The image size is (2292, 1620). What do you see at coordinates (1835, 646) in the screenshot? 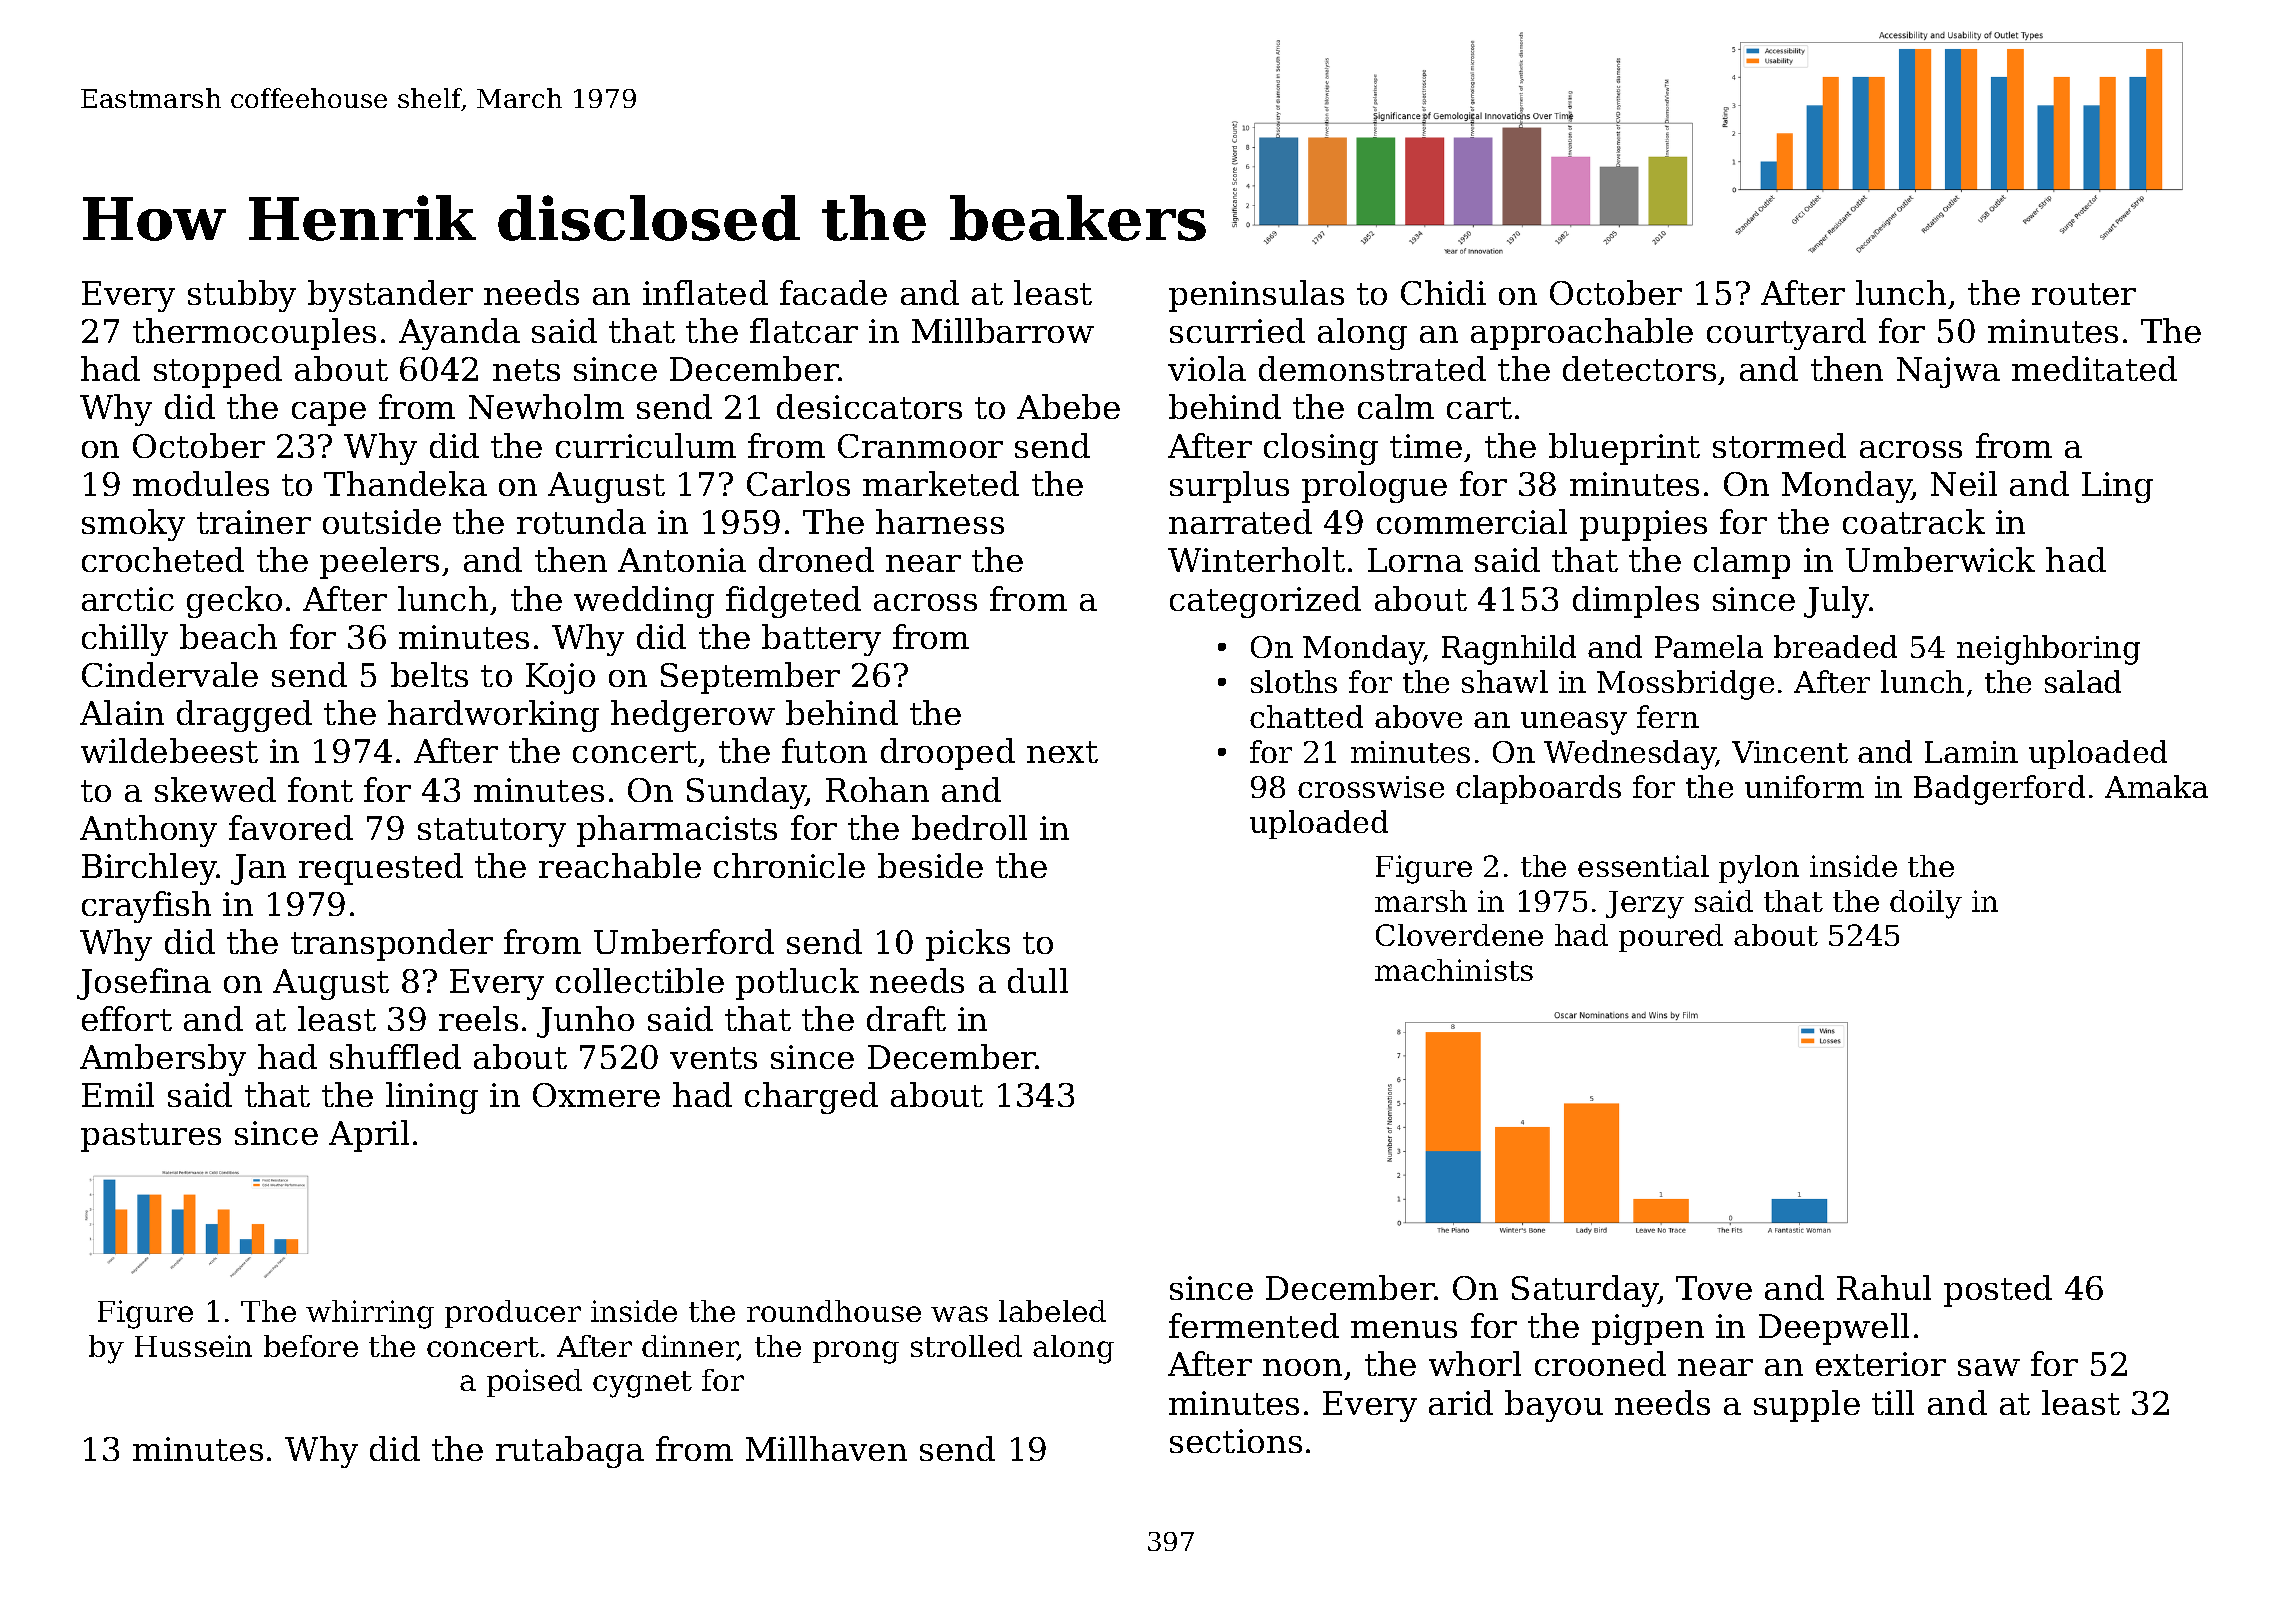
I see `breaded` at bounding box center [1835, 646].
